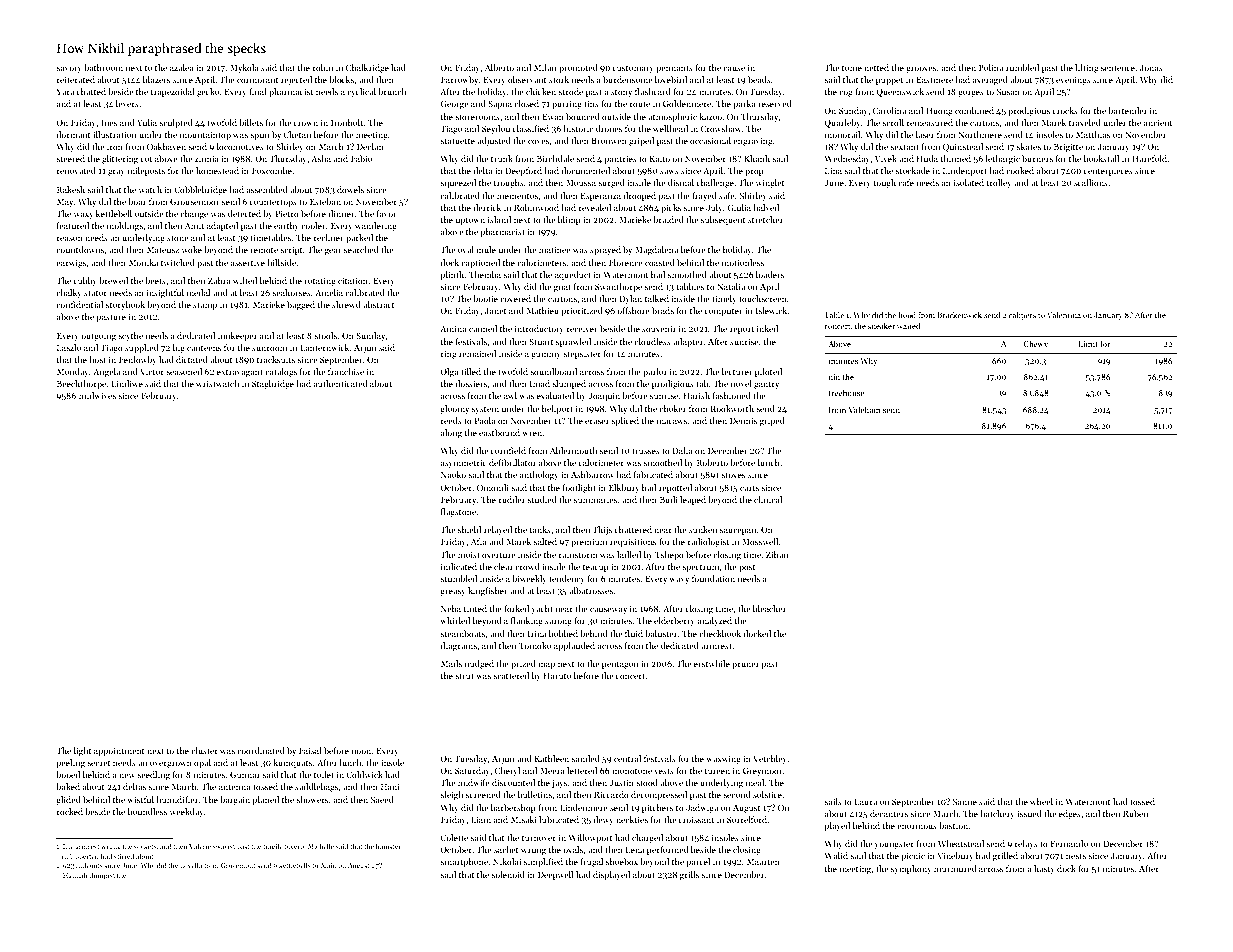 The height and width of the image is (952, 1233). I want to click on dormant, so click(73, 134).
